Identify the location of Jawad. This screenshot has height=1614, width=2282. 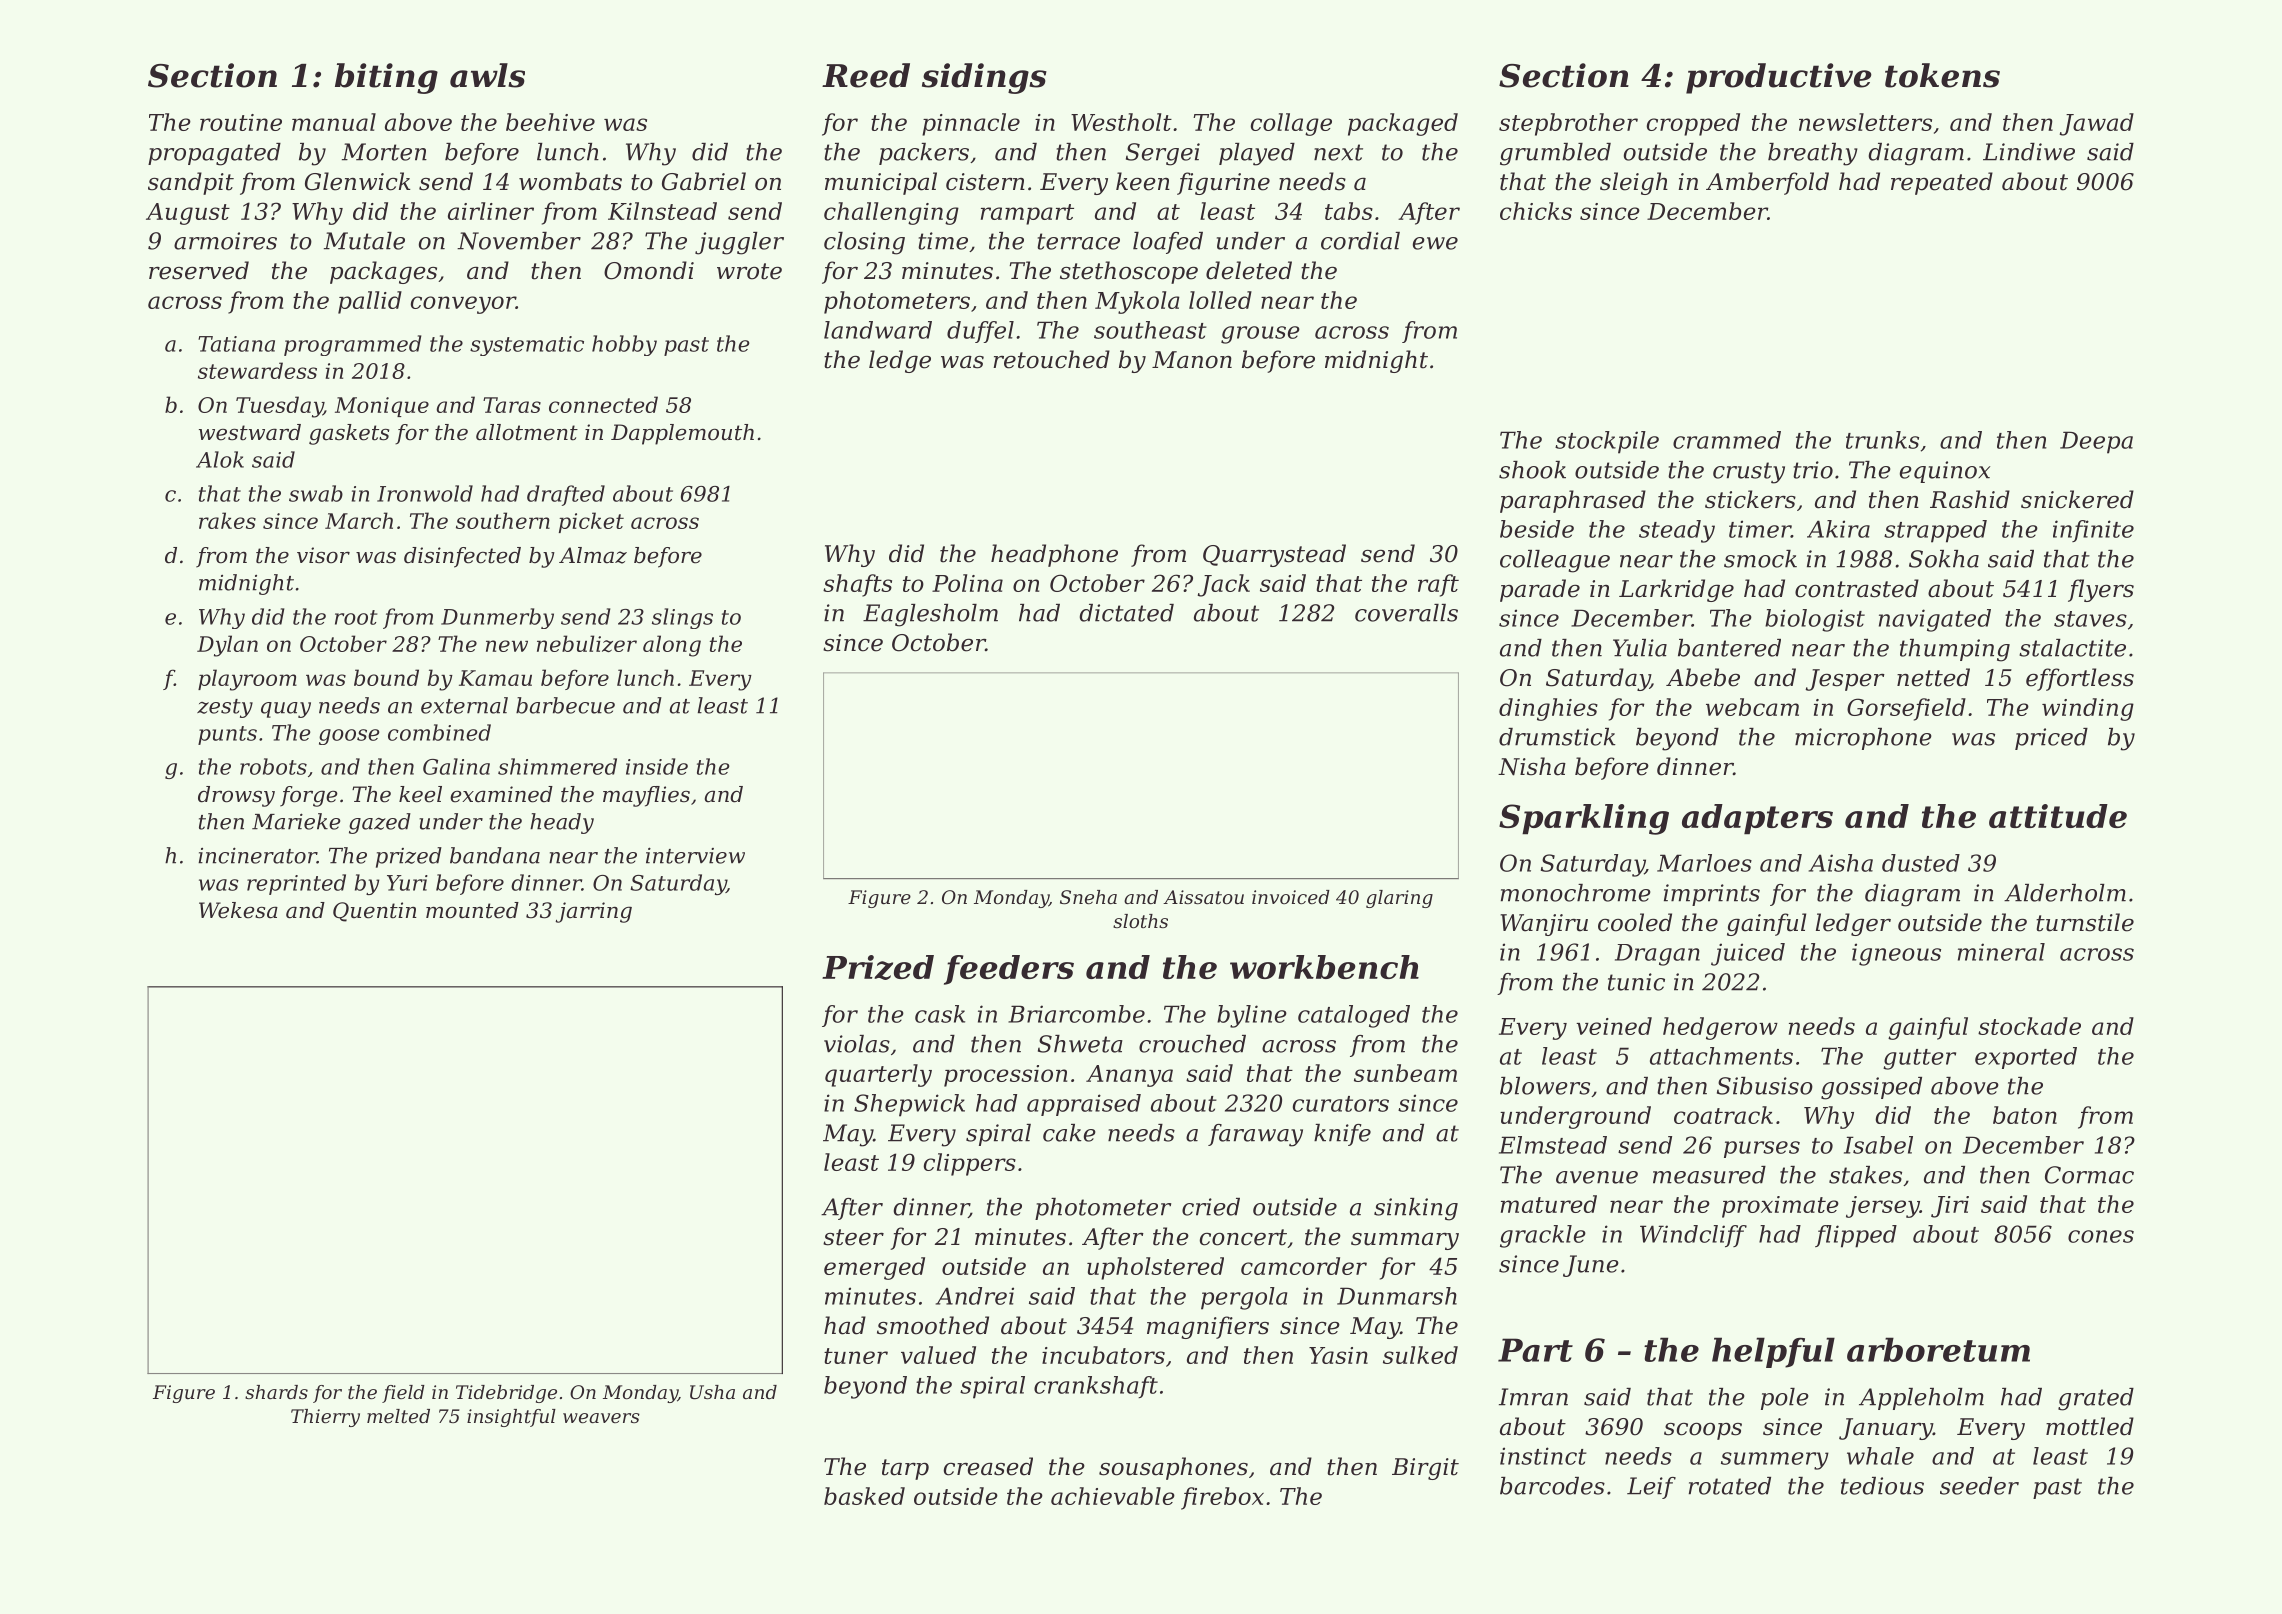
(2097, 124).
